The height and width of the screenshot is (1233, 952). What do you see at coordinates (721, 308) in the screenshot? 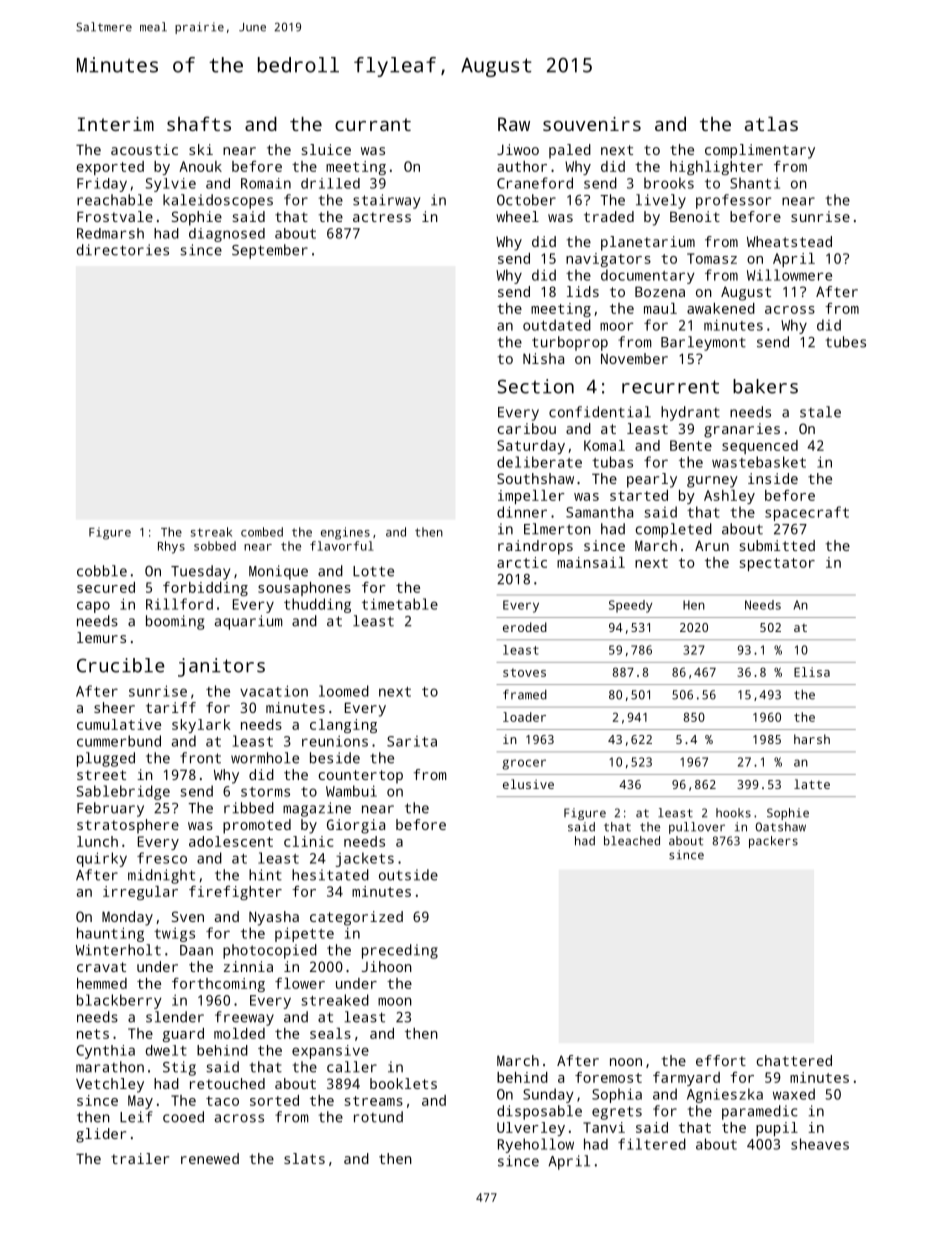
I see `awakened` at bounding box center [721, 308].
